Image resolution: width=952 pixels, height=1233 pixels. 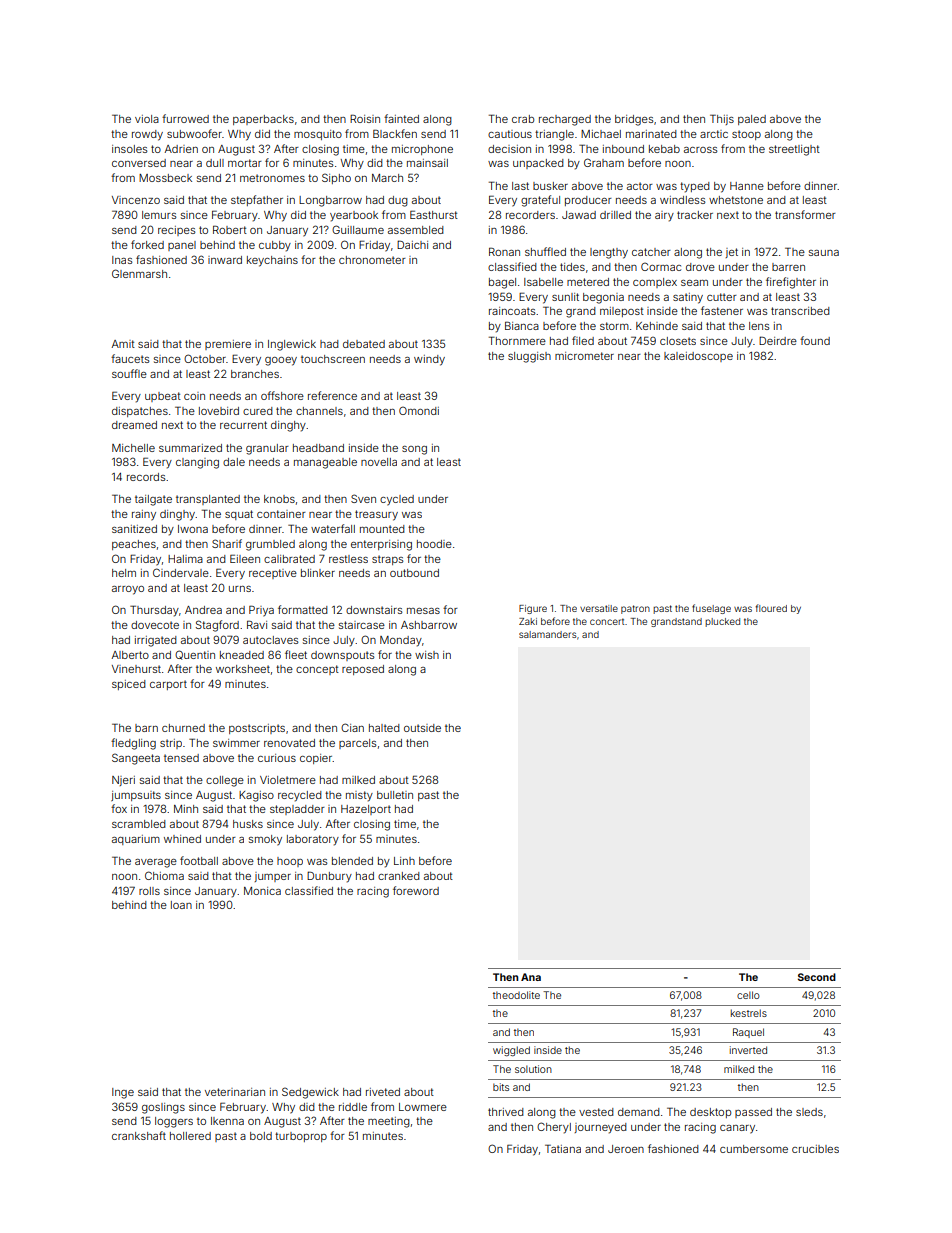 What do you see at coordinates (427, 655) in the screenshot?
I see `wish` at bounding box center [427, 655].
